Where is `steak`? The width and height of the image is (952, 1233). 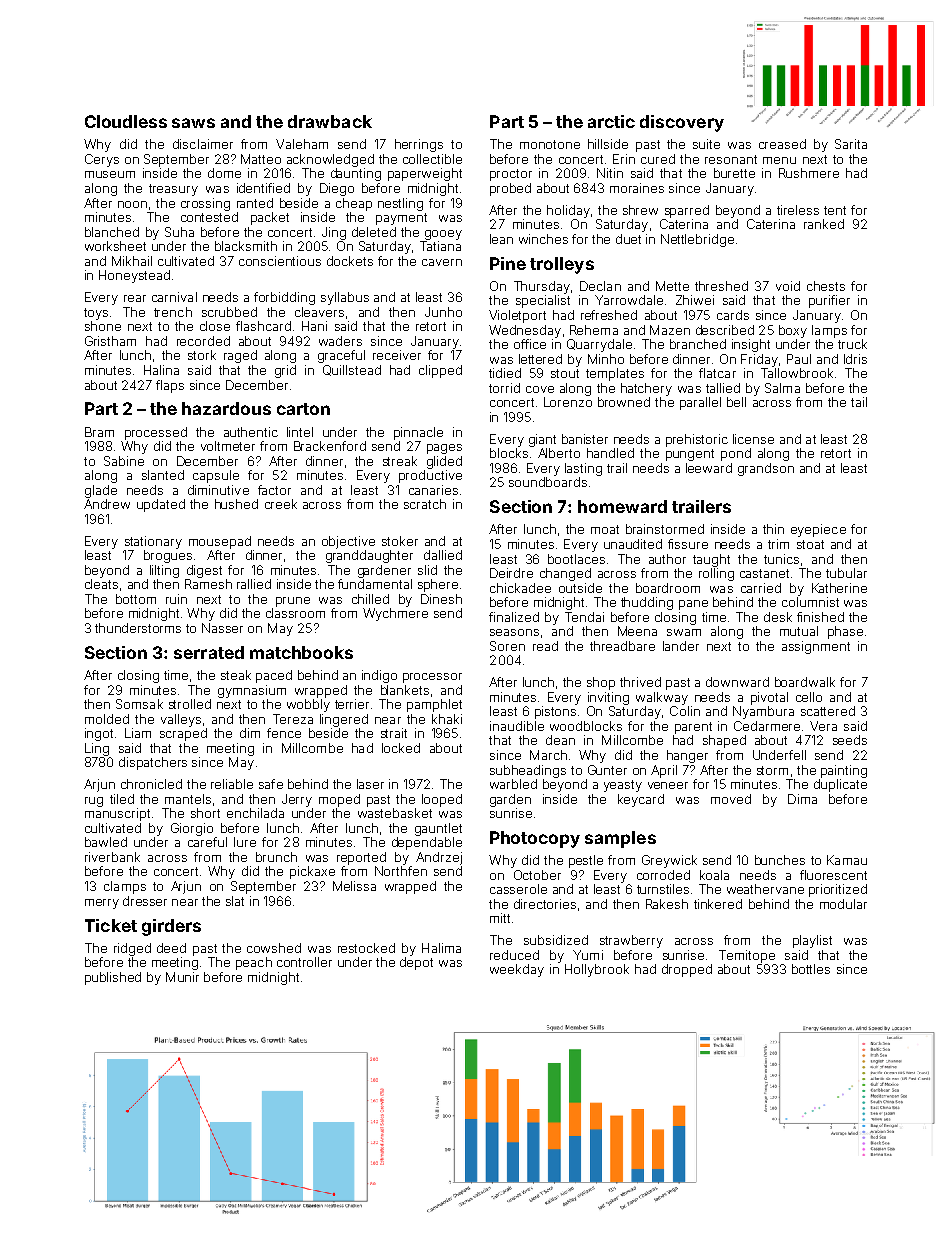
steak is located at coordinates (236, 675).
